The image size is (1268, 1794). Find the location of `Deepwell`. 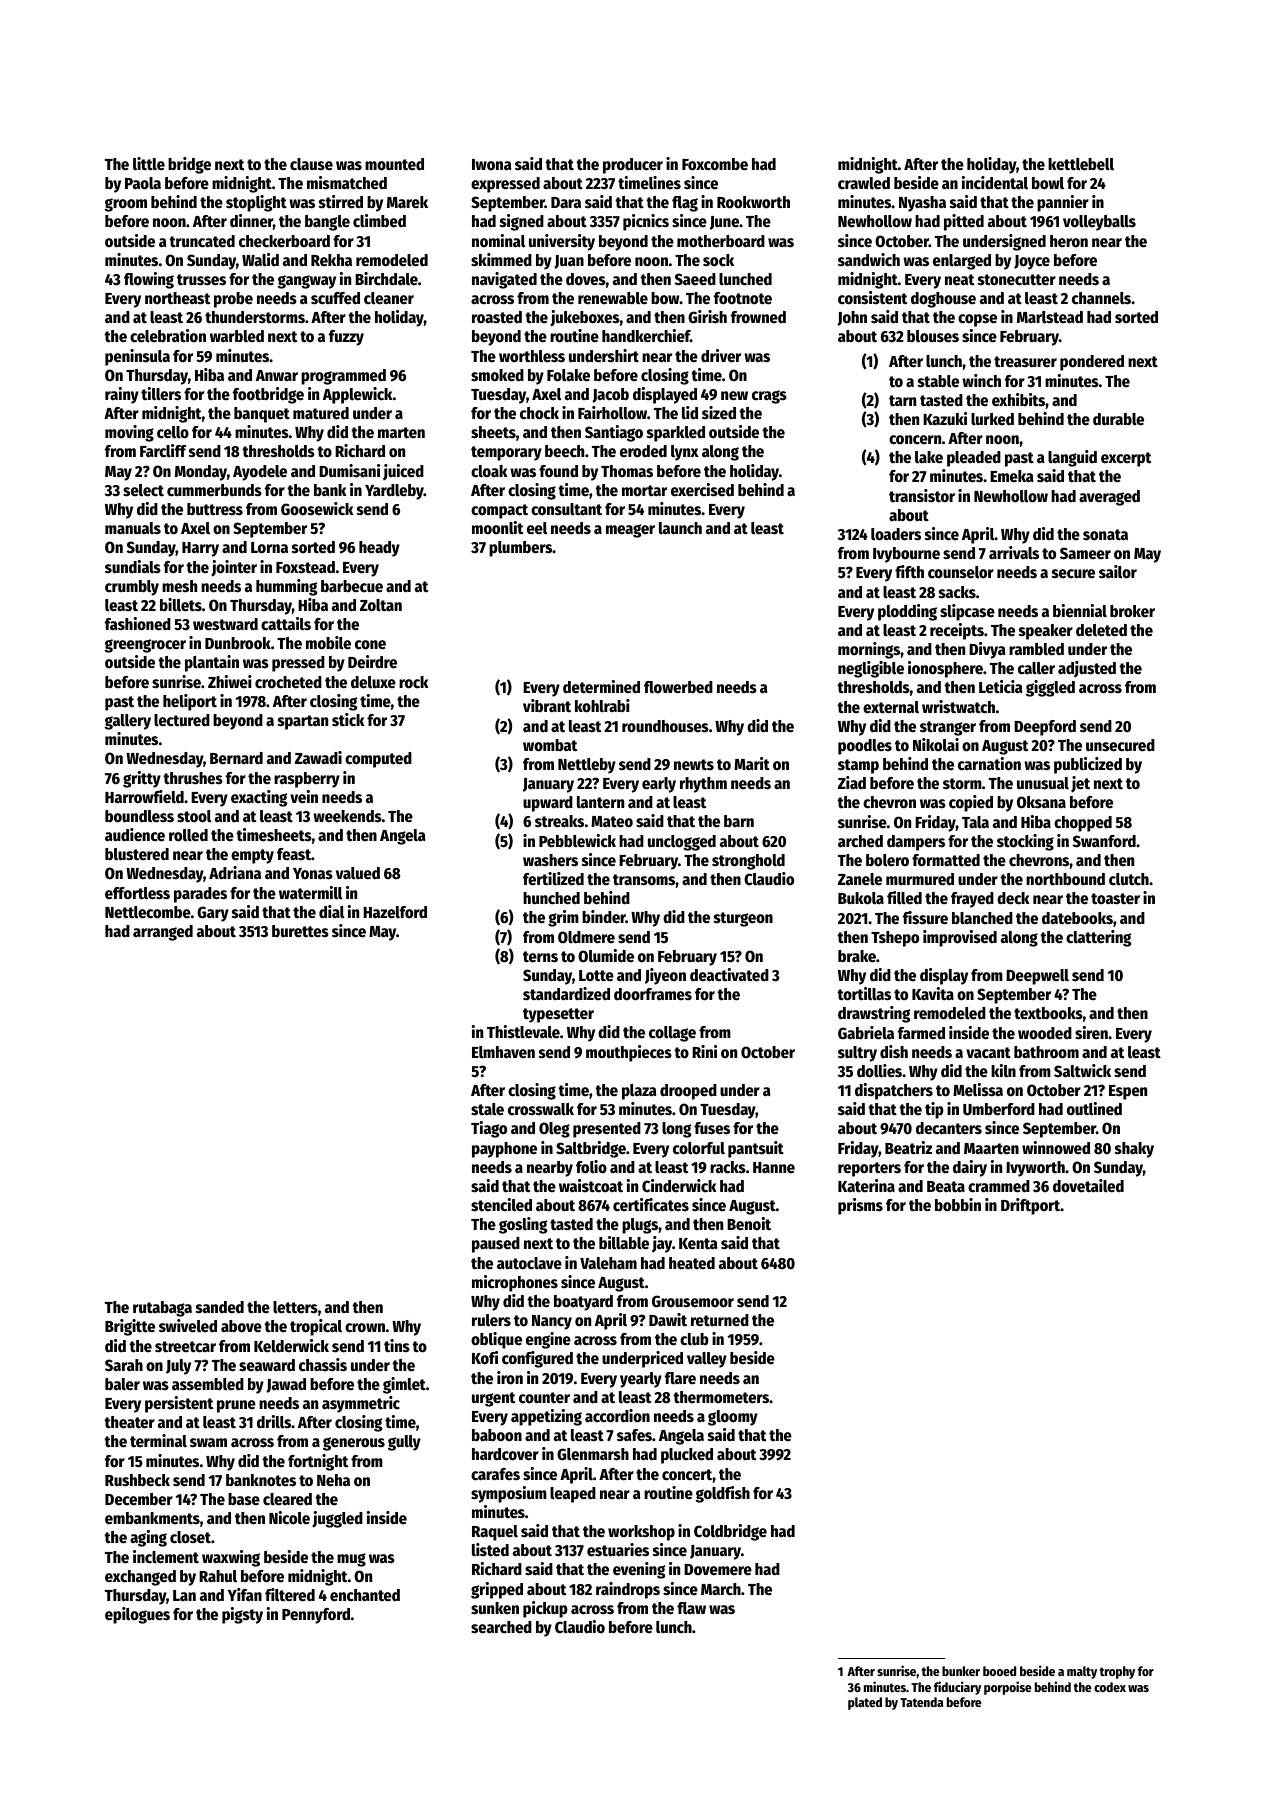

Deepwell is located at coordinates (1037, 977).
